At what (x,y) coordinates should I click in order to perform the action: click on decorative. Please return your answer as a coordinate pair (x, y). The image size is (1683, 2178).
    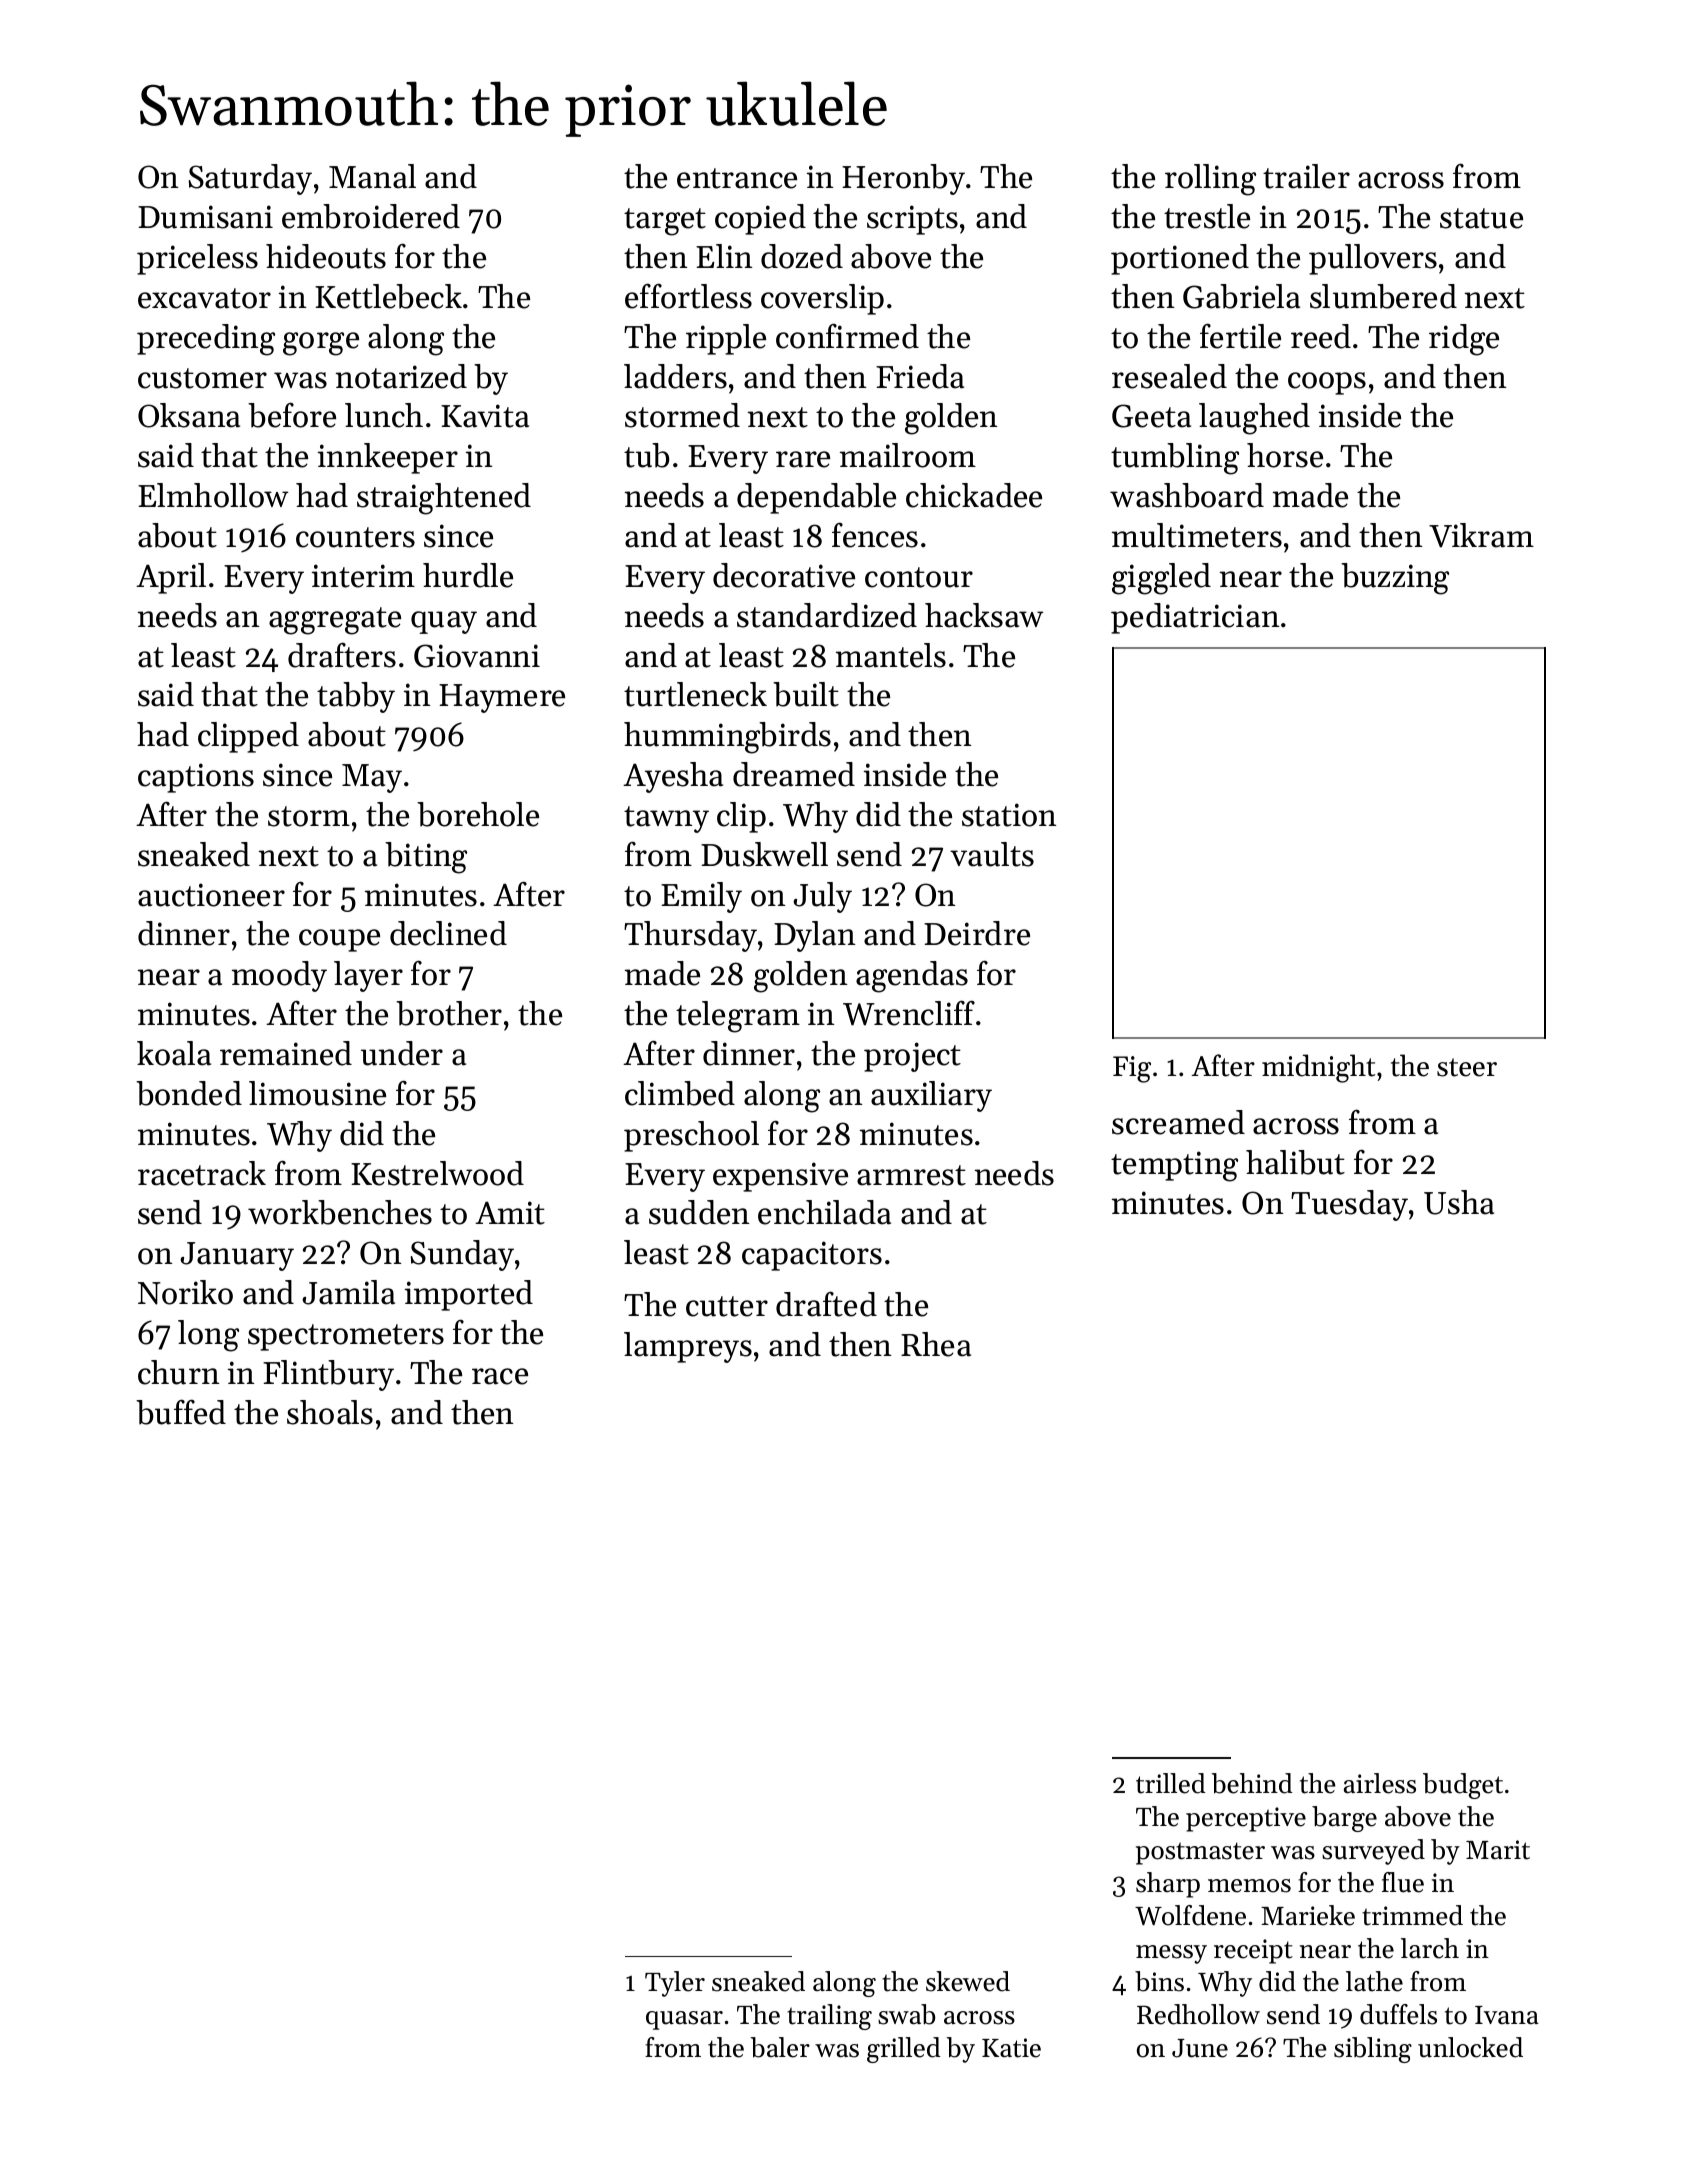
    Looking at the image, I should click on (784, 575).
